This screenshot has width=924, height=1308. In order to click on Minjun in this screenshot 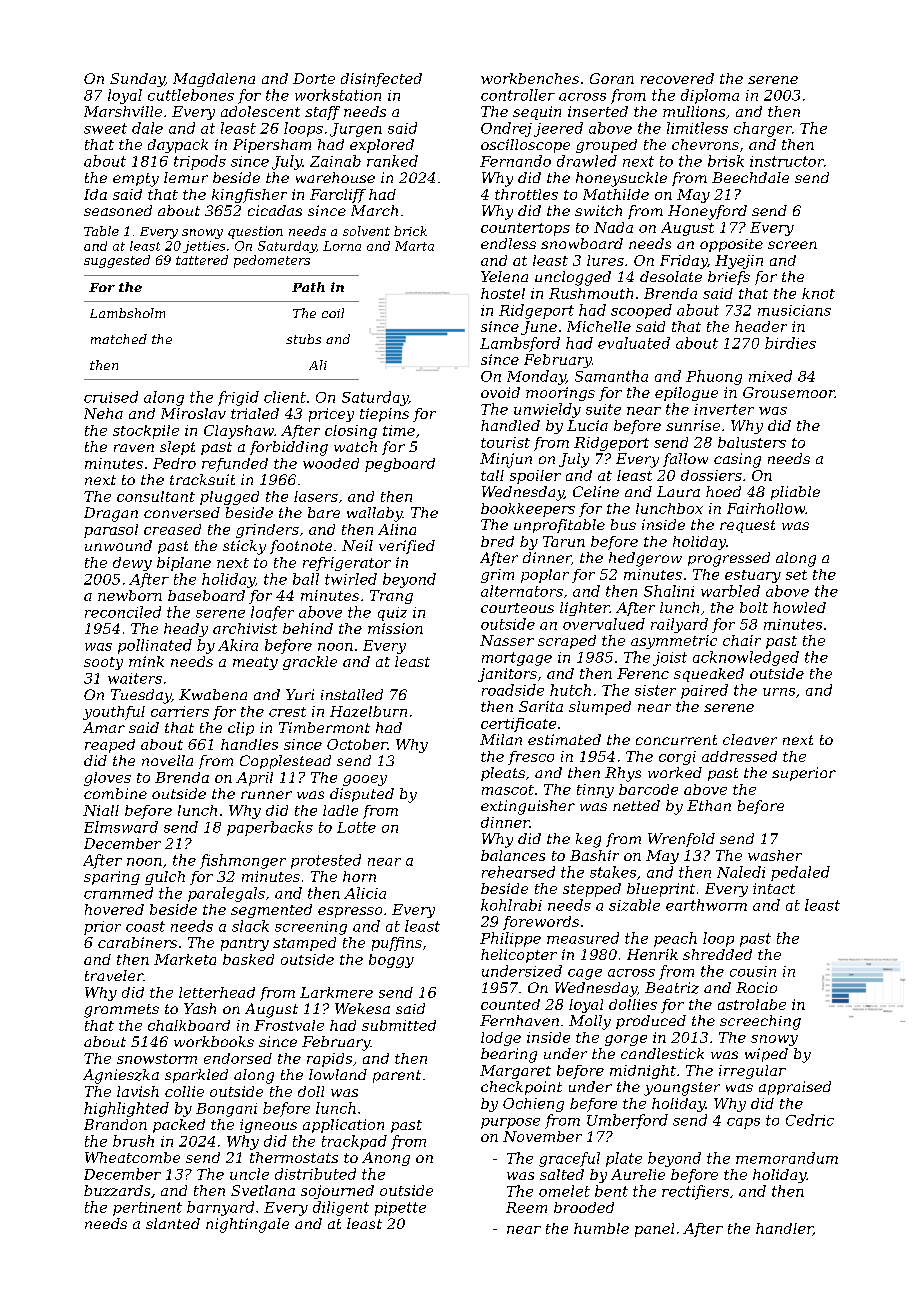, I will do `click(506, 460)`.
